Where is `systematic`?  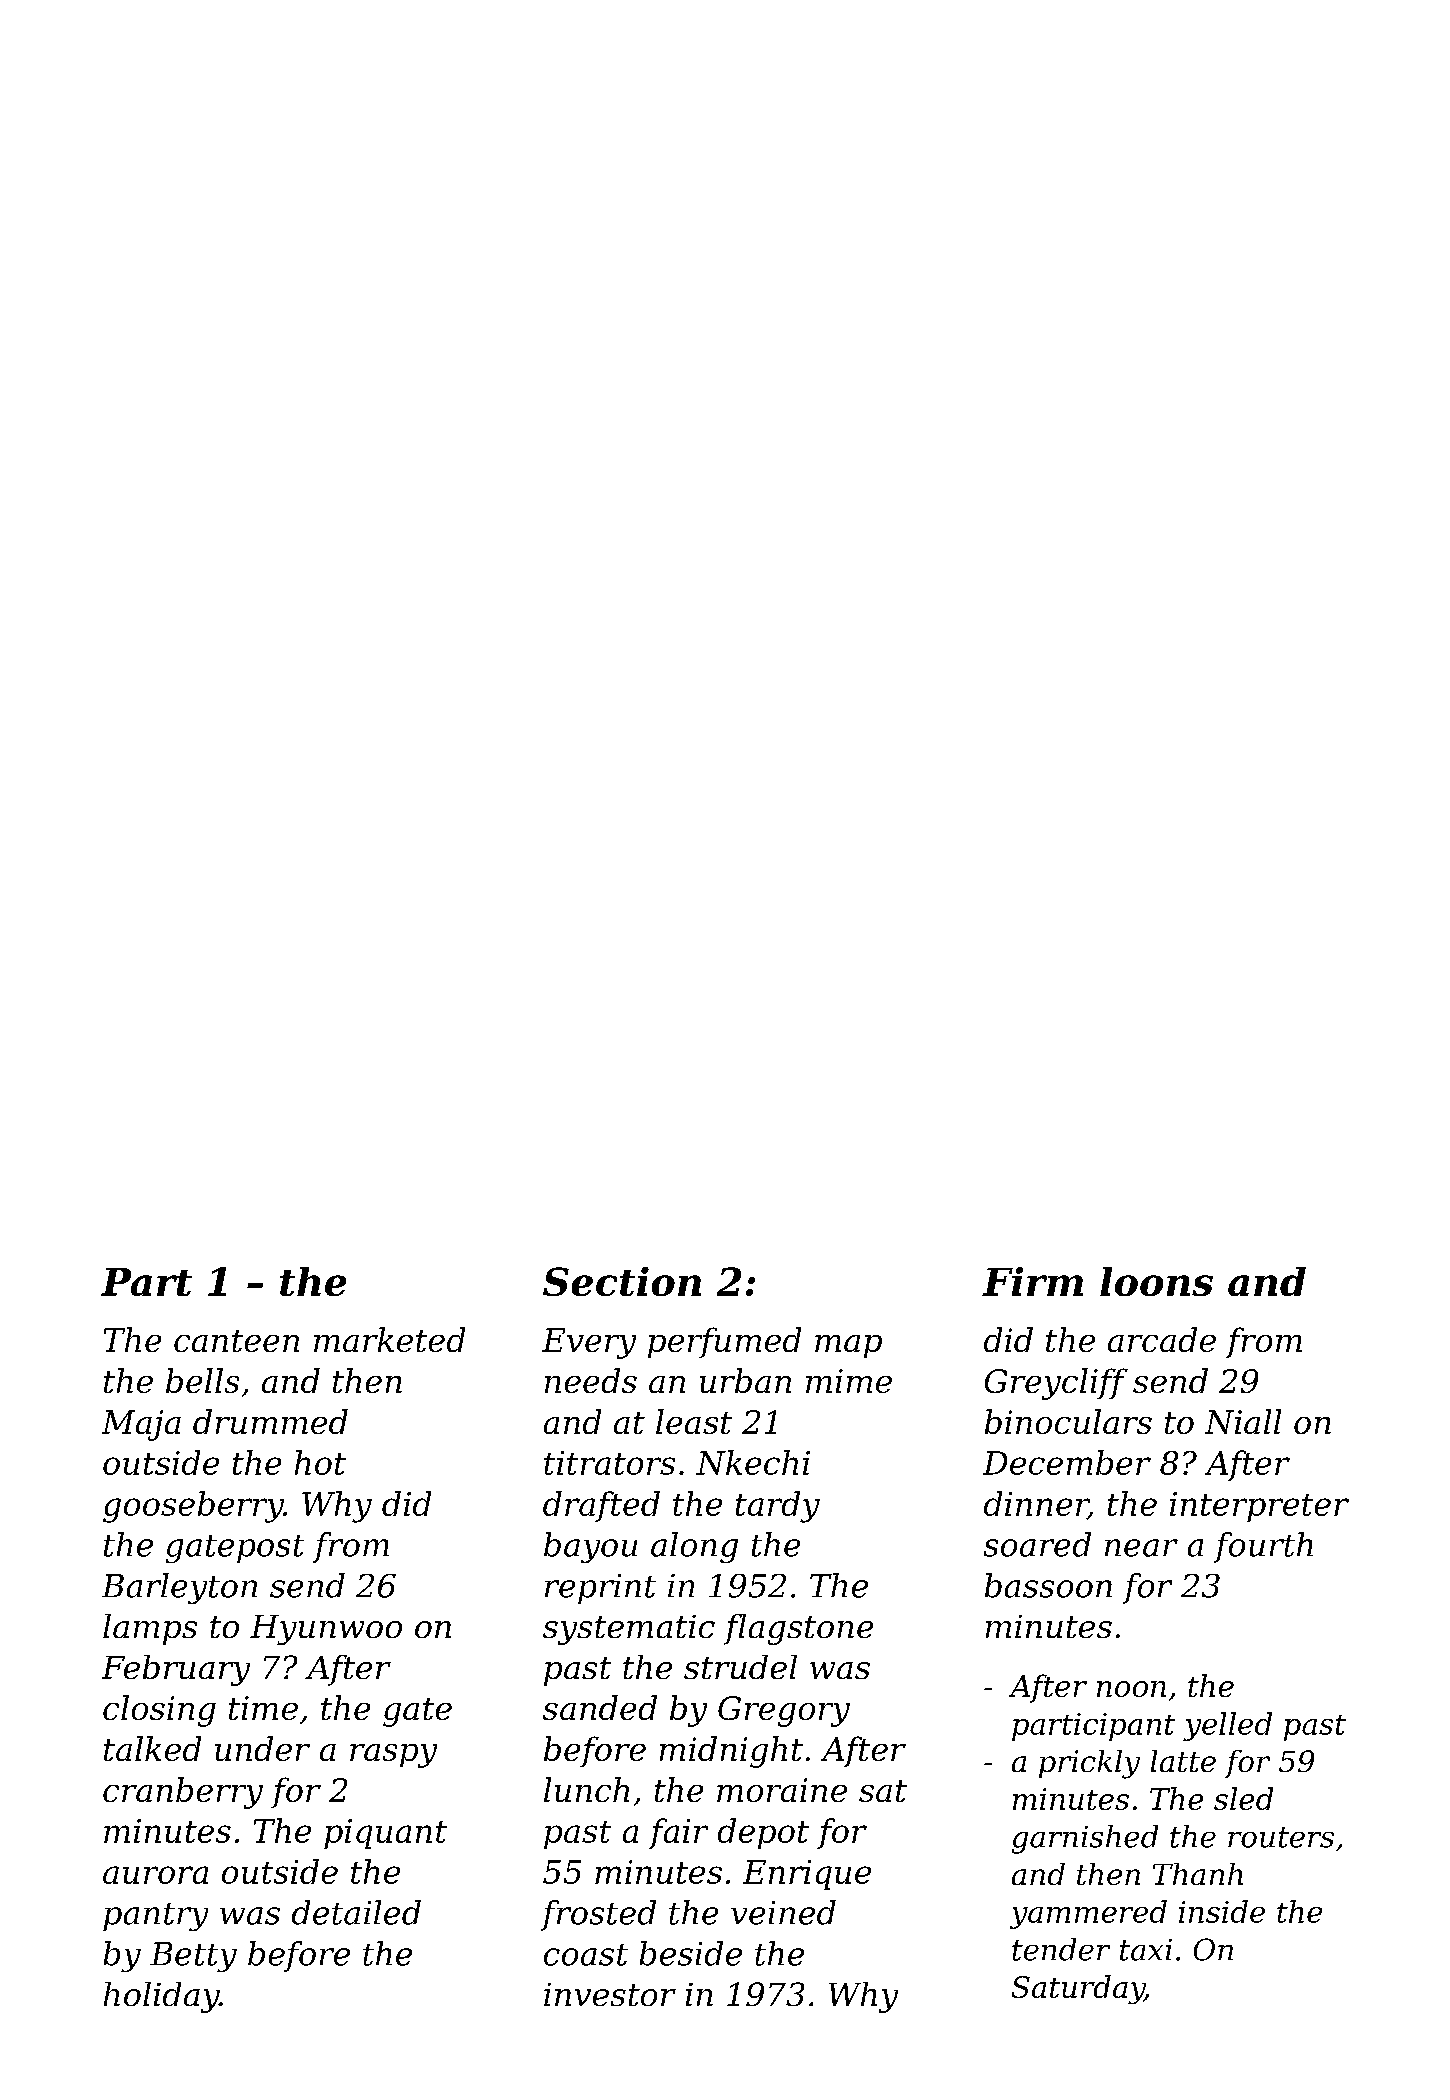 systematic is located at coordinates (629, 1630).
